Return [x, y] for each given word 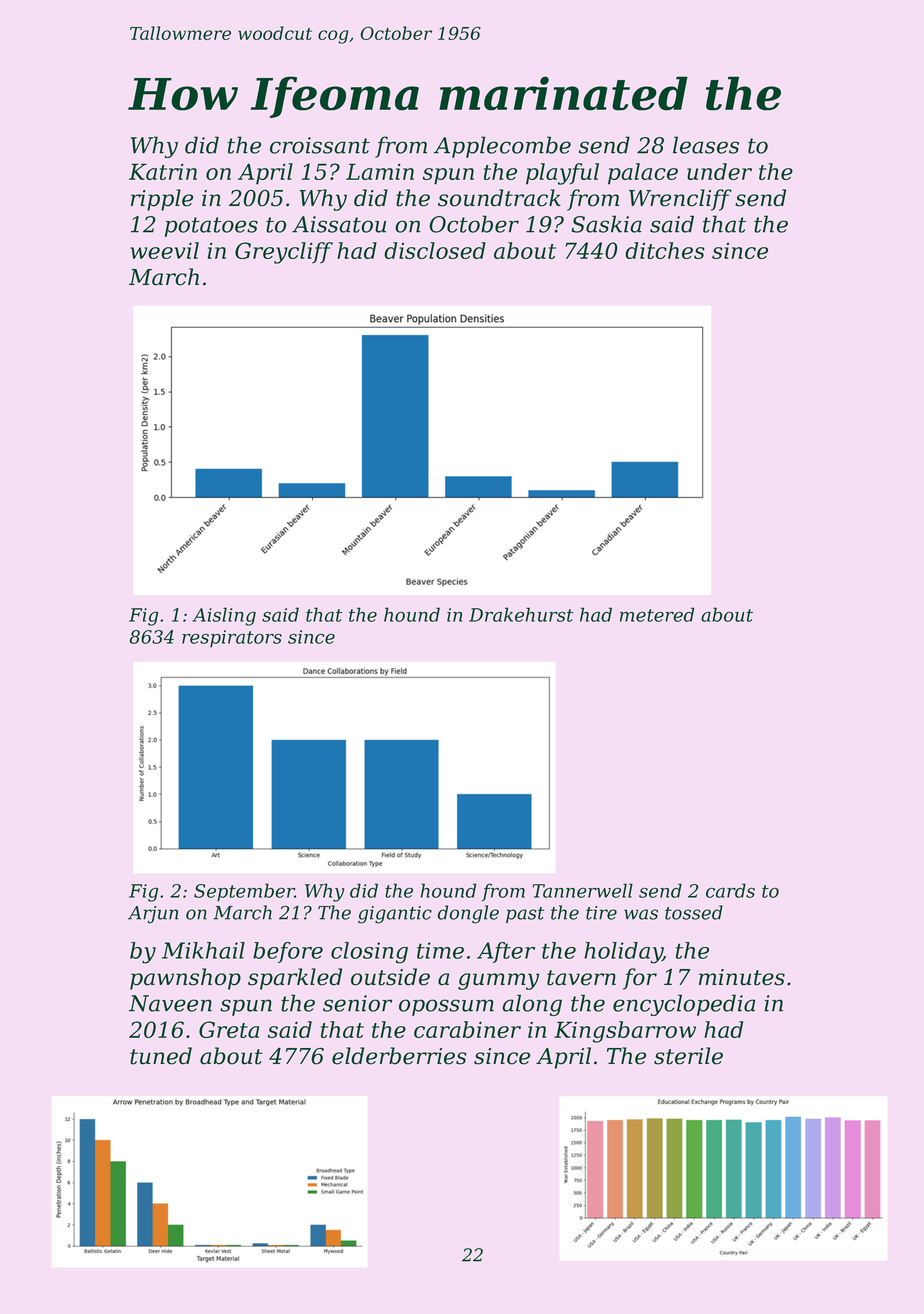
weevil [164, 250]
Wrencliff [680, 200]
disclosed [435, 250]
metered [657, 614]
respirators [232, 639]
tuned [161, 1056]
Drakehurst [521, 614]
